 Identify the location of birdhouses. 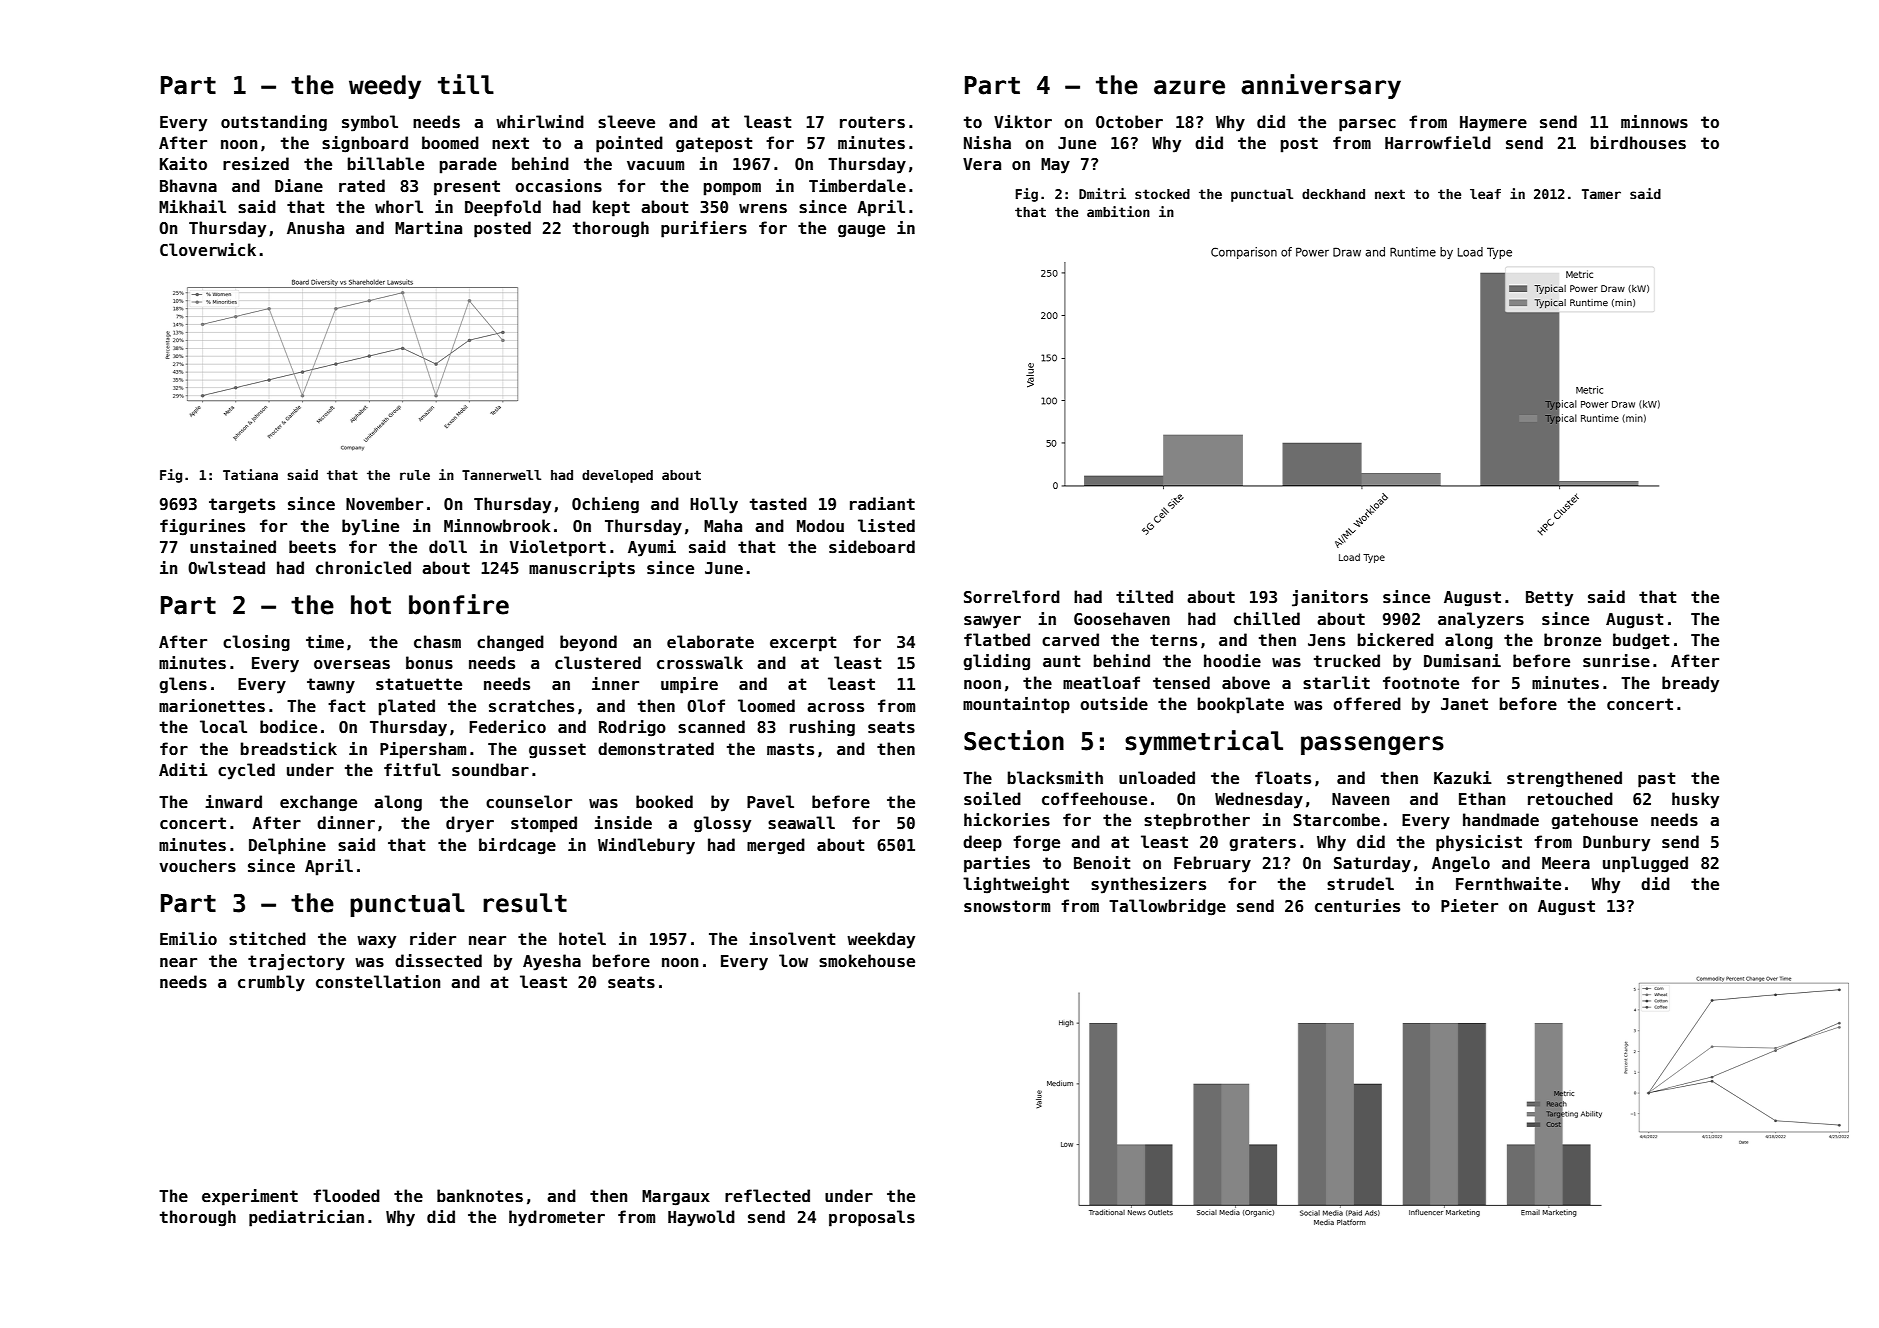
(1638, 143).
